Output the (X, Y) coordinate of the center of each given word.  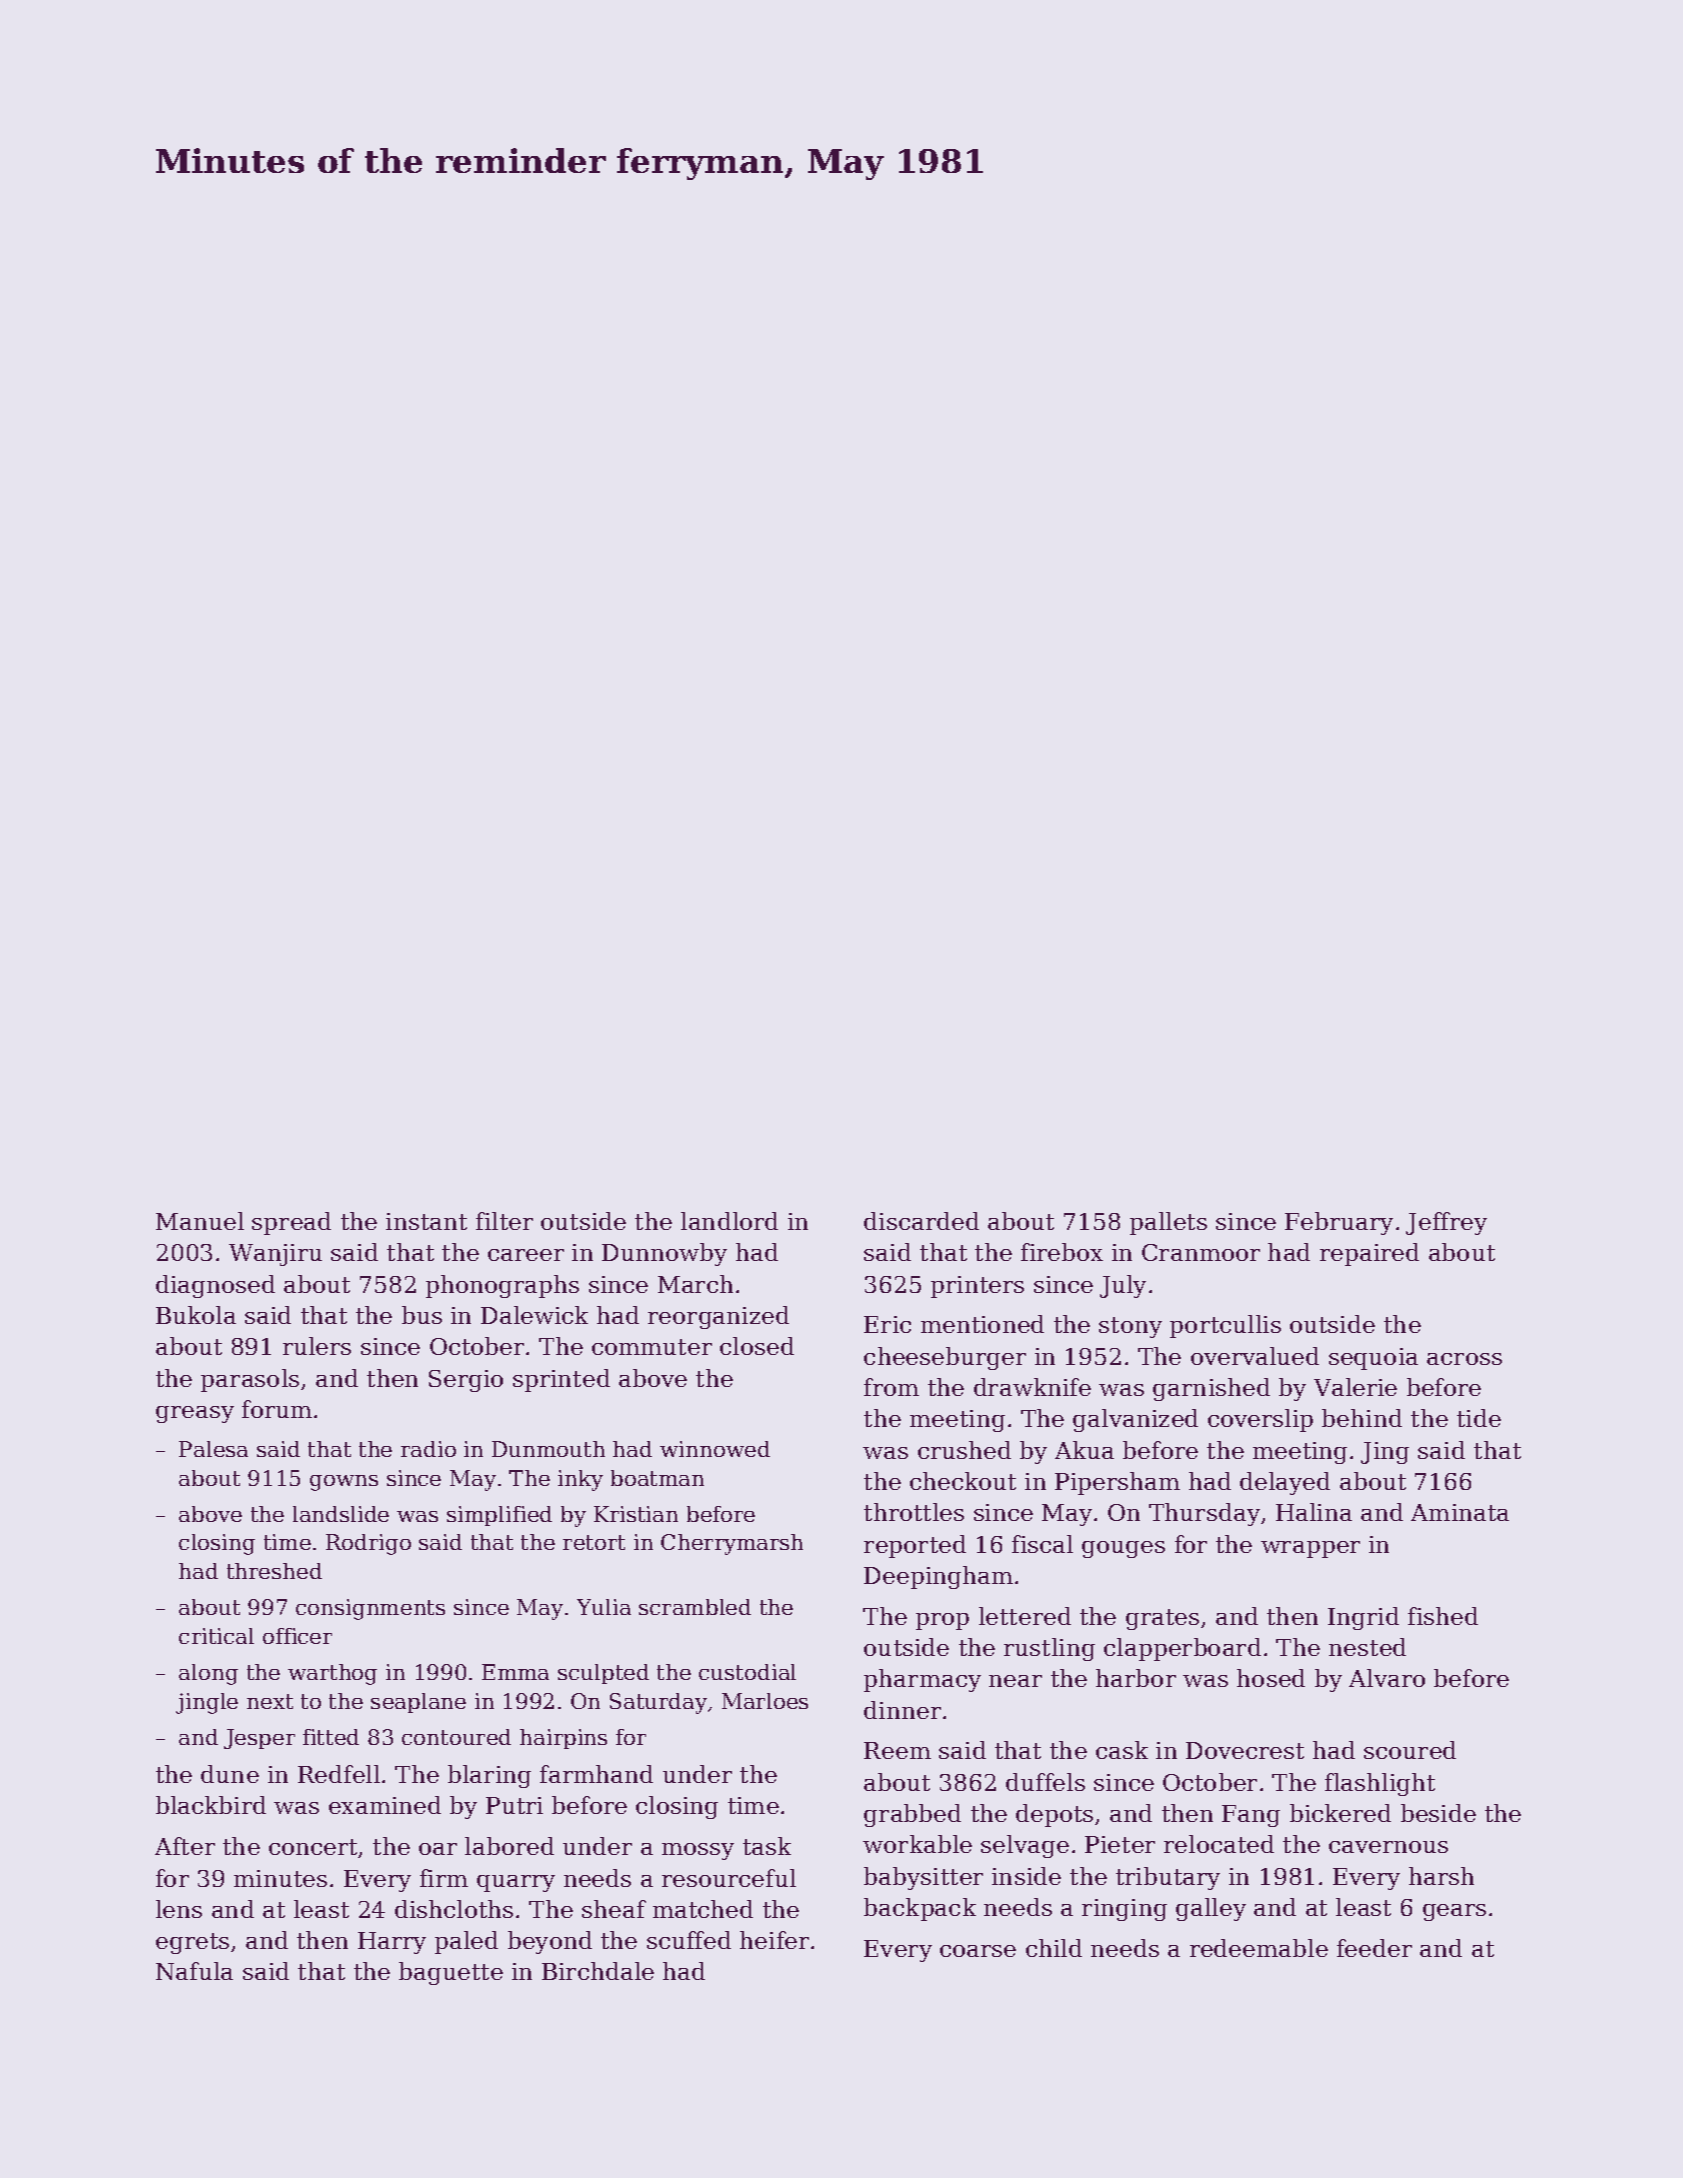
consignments (370, 1609)
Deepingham (938, 1577)
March (695, 1284)
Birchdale (598, 1971)
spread (291, 1223)
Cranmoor (1201, 1252)
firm (444, 1878)
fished (1443, 1616)
